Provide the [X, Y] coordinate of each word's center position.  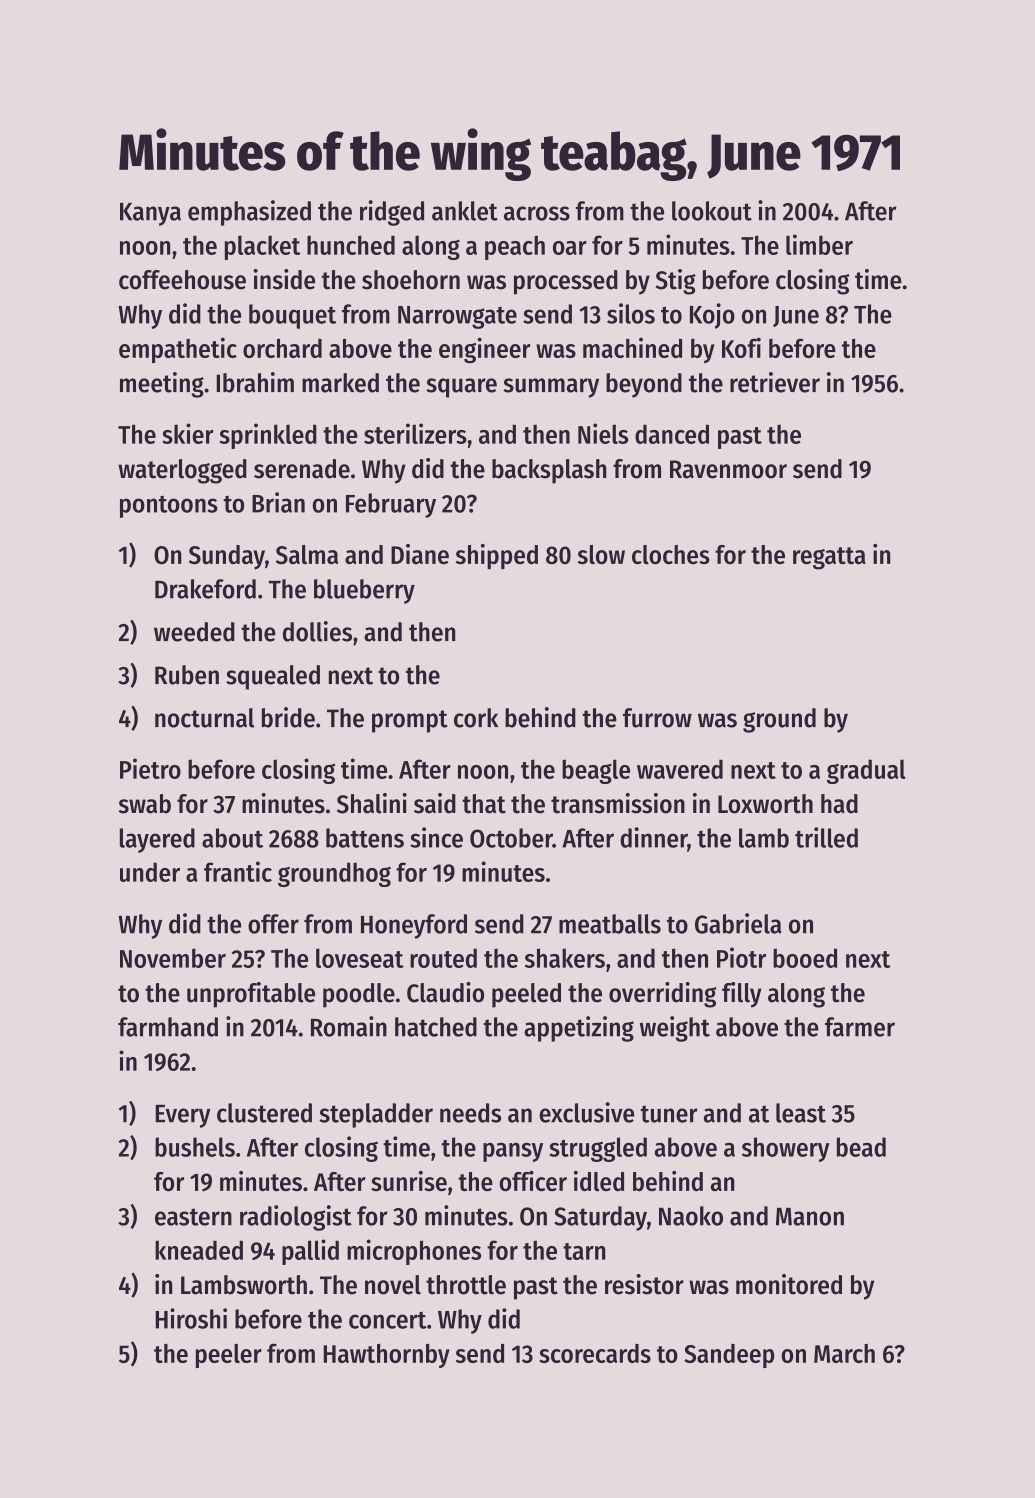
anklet [465, 211]
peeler [229, 1356]
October [511, 838]
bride [288, 717]
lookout [712, 211]
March [844, 1353]
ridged [392, 213]
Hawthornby [386, 1356]
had [839, 804]
